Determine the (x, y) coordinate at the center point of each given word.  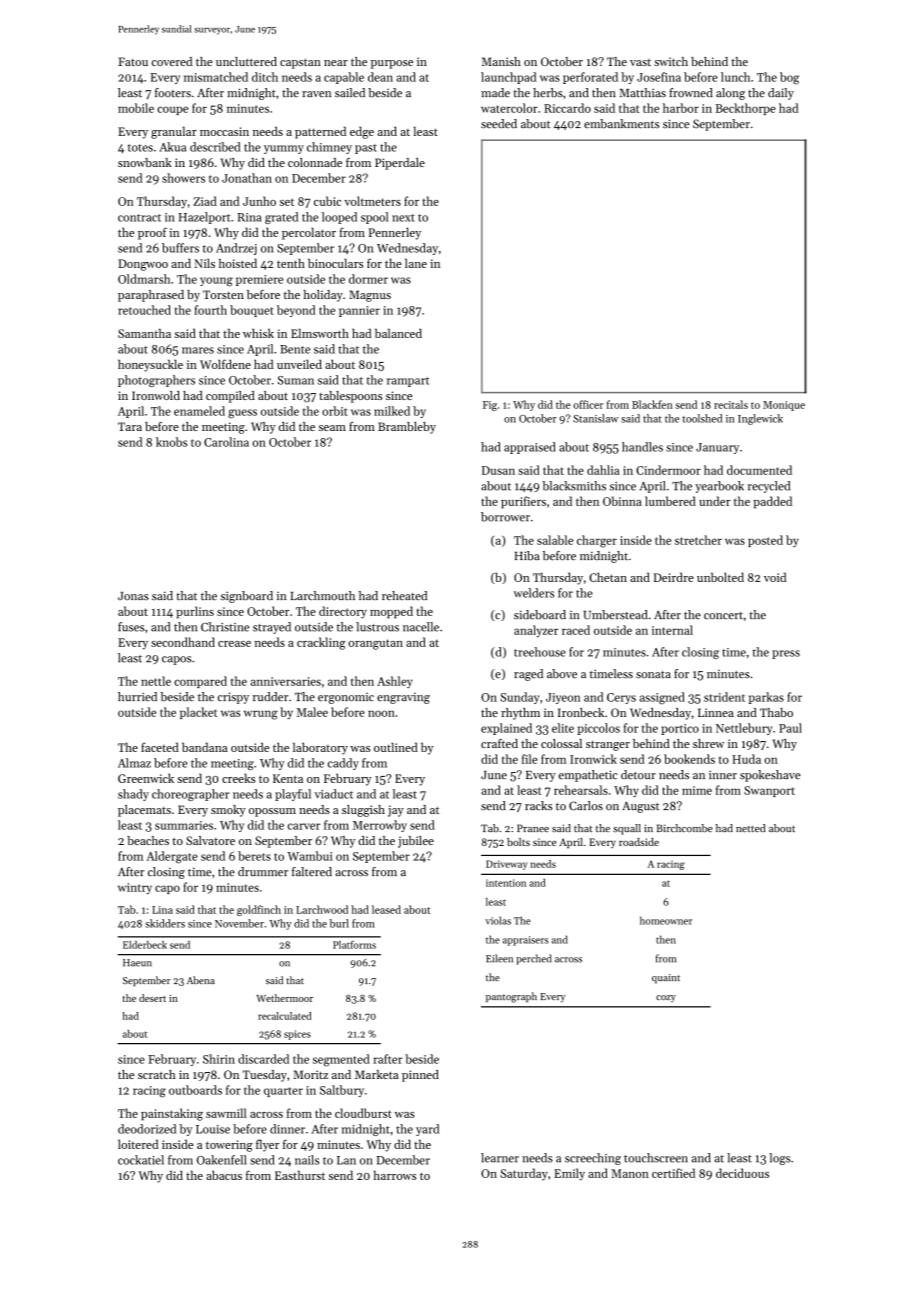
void (775, 577)
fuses (131, 627)
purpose (392, 64)
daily (781, 94)
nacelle (421, 627)
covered (172, 61)
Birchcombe (685, 828)
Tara (130, 426)
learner (500, 1158)
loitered (138, 1144)
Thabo (776, 712)
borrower (505, 517)
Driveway (506, 865)
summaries (184, 825)
